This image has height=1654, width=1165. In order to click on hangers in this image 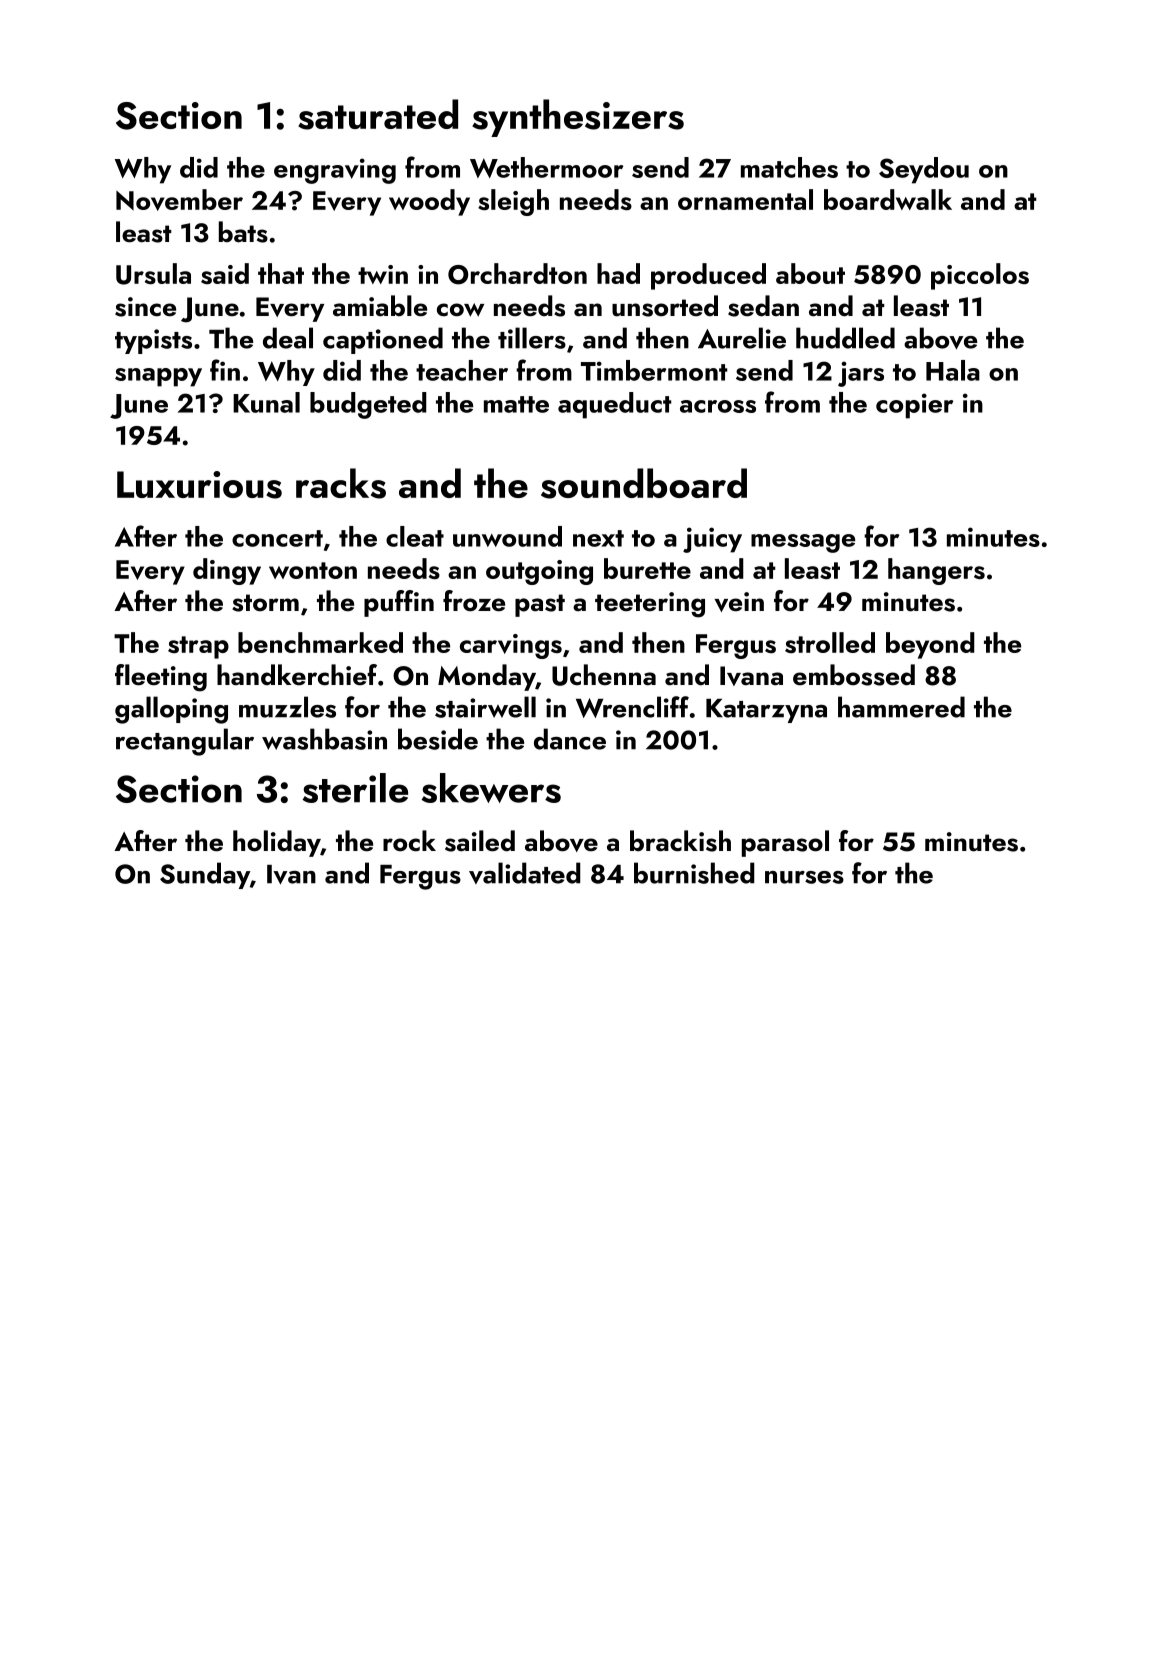, I will do `click(936, 571)`.
